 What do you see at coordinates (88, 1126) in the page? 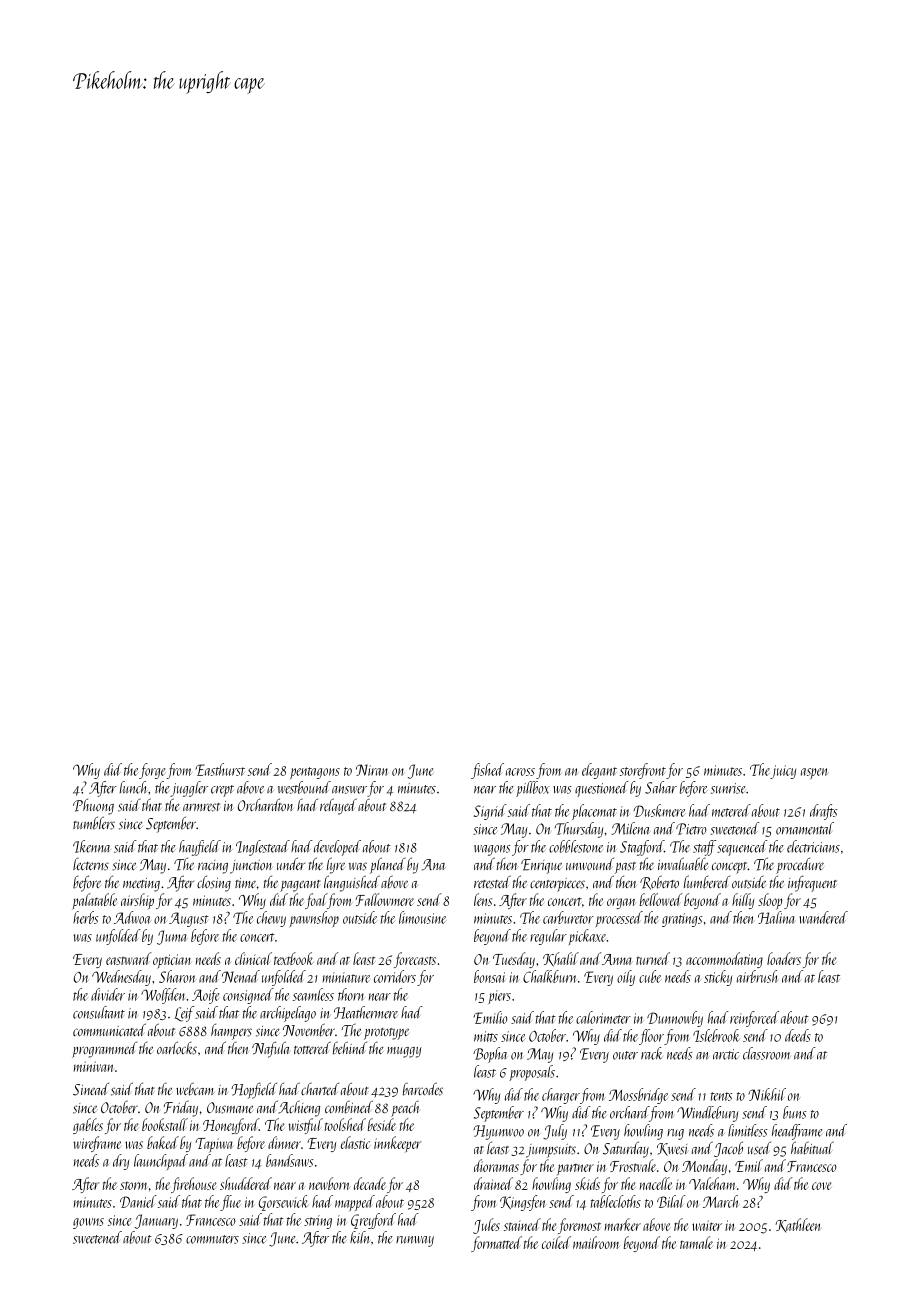
I see `gables` at bounding box center [88, 1126].
